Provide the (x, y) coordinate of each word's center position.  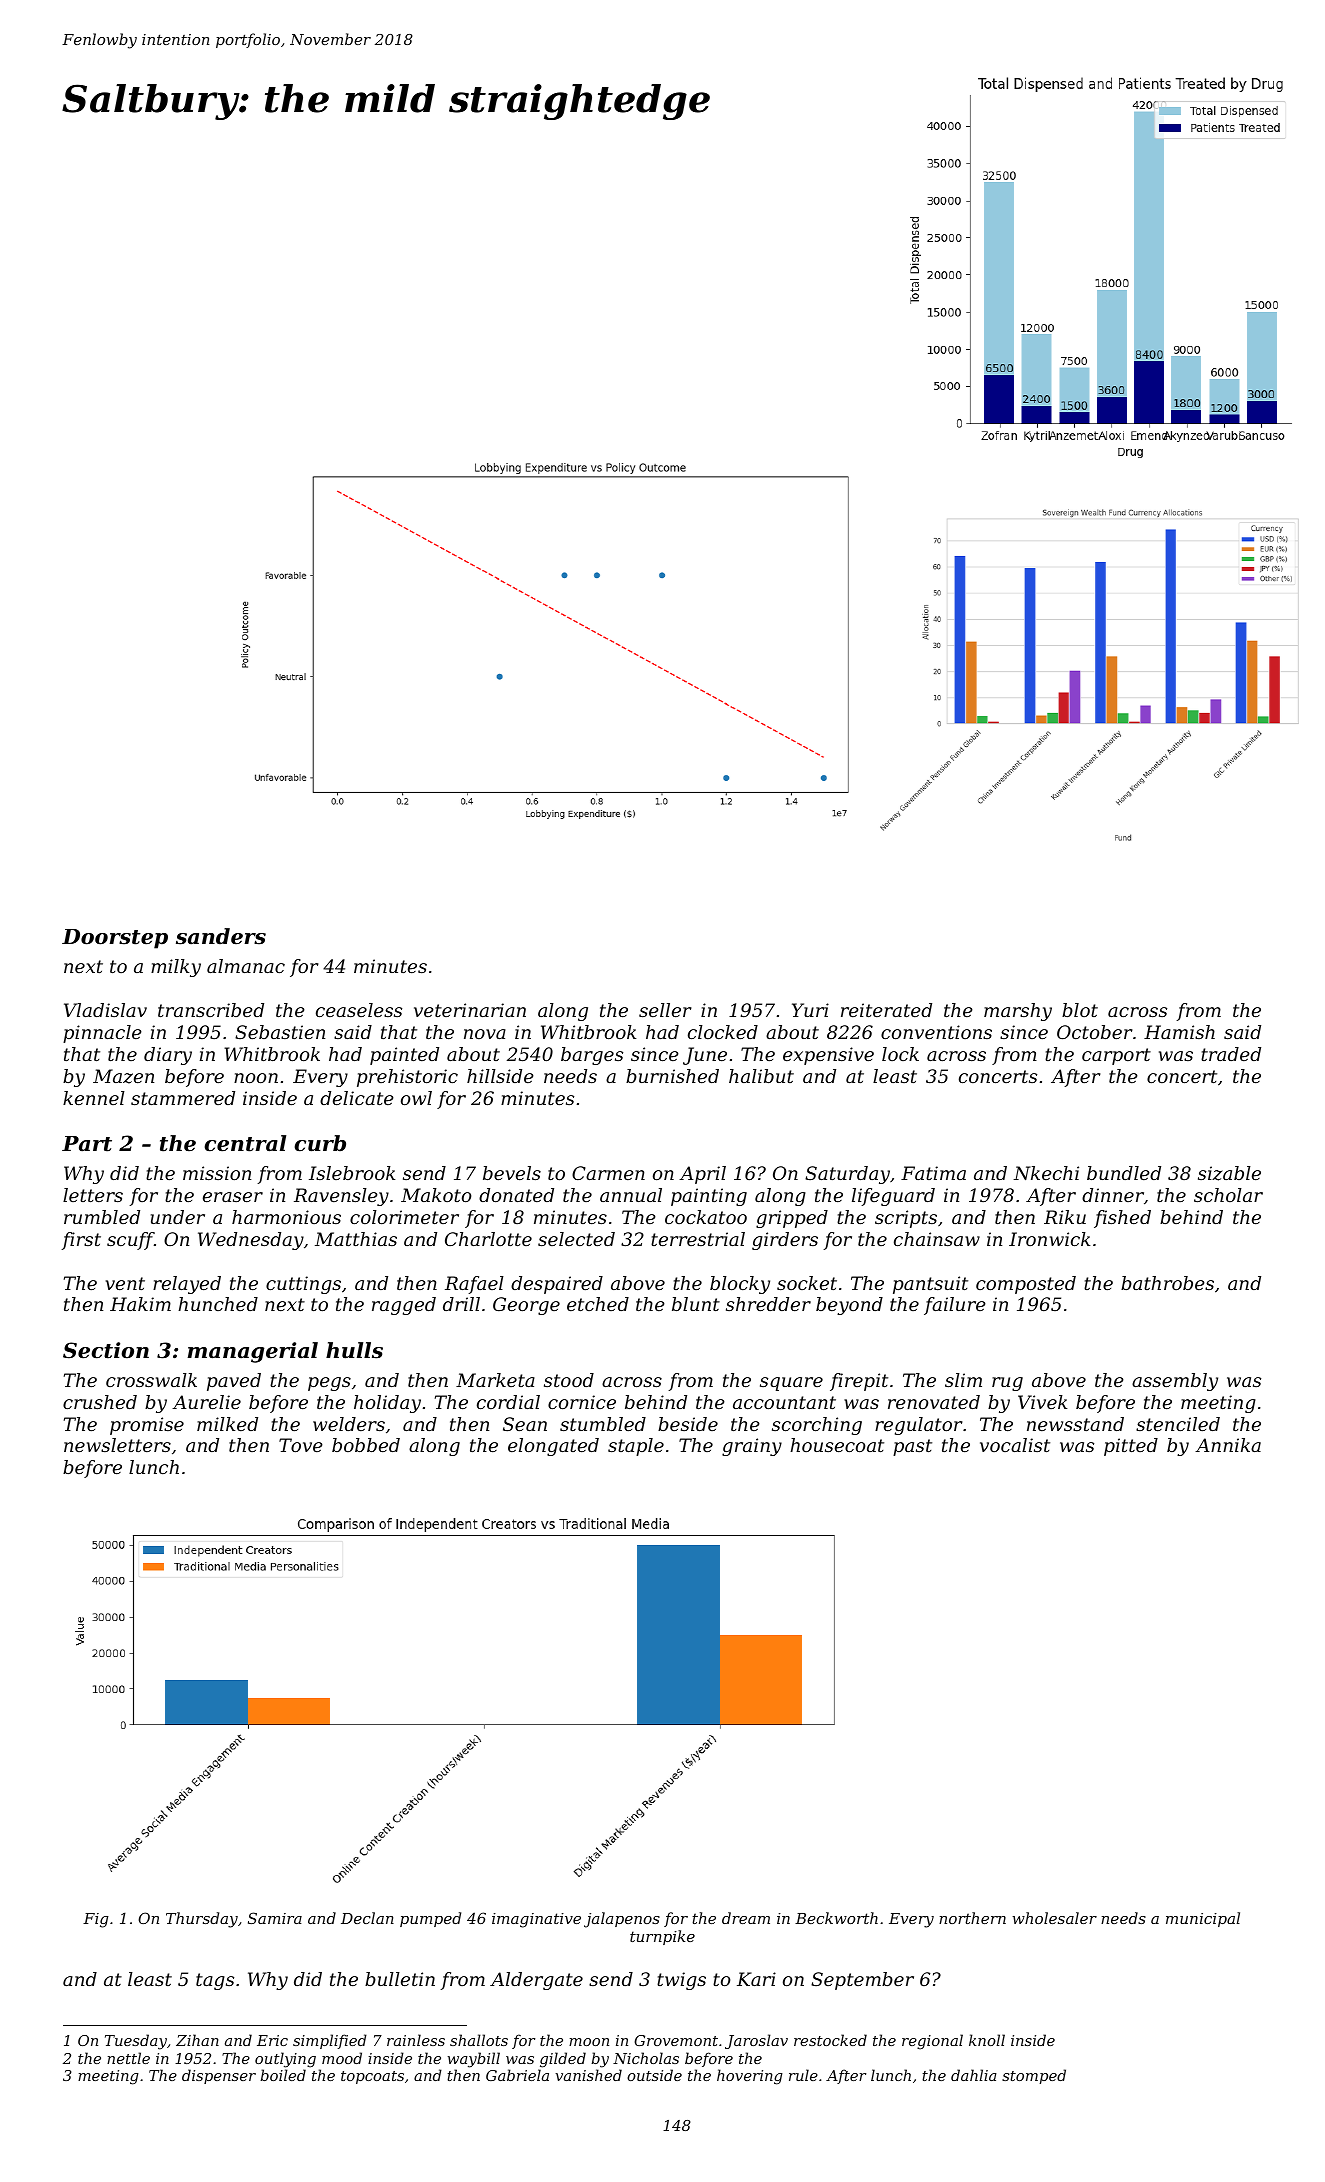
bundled (1124, 1173)
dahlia (974, 2075)
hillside (500, 1076)
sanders (221, 936)
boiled (283, 2075)
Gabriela (517, 2075)
